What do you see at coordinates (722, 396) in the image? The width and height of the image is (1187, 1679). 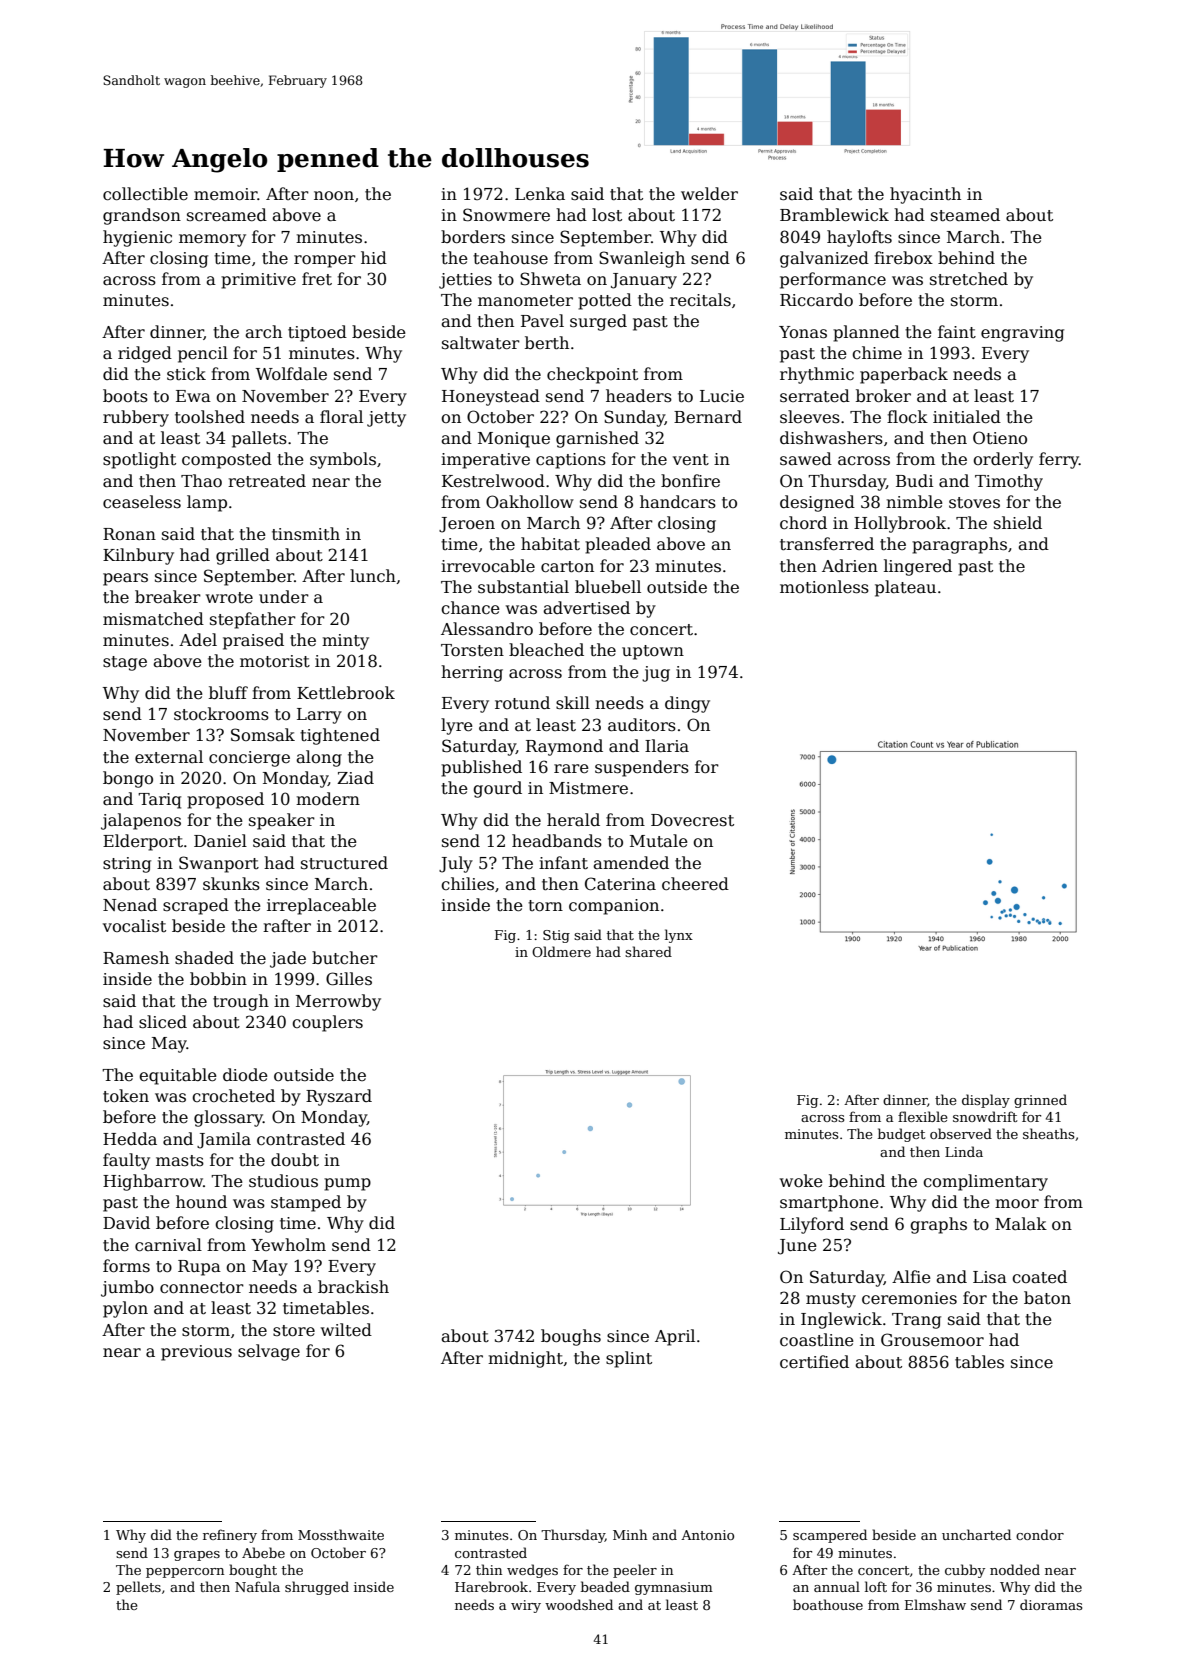 I see `Lucie` at bounding box center [722, 396].
